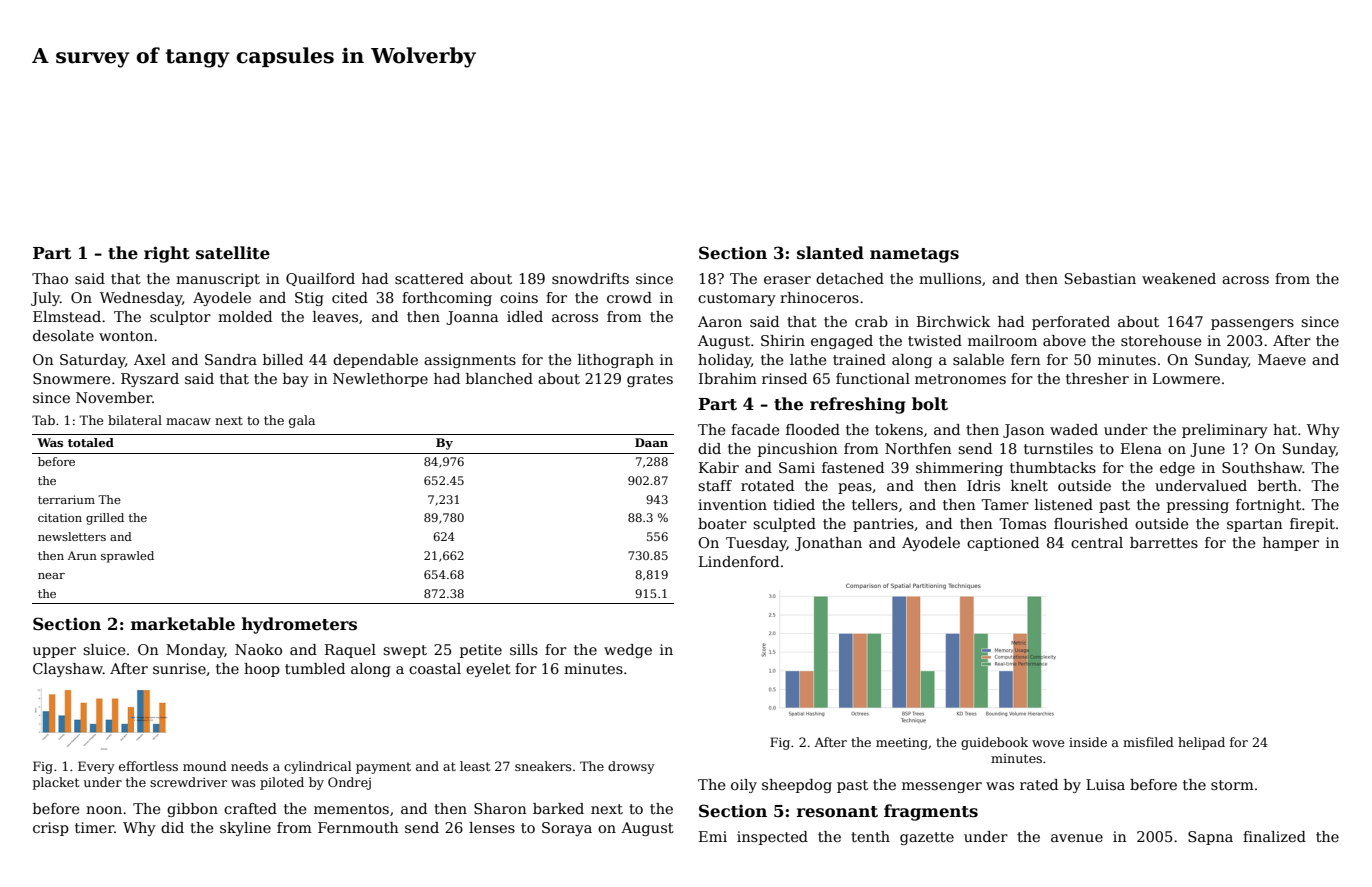 The image size is (1372, 887). I want to click on mound, so click(205, 766).
